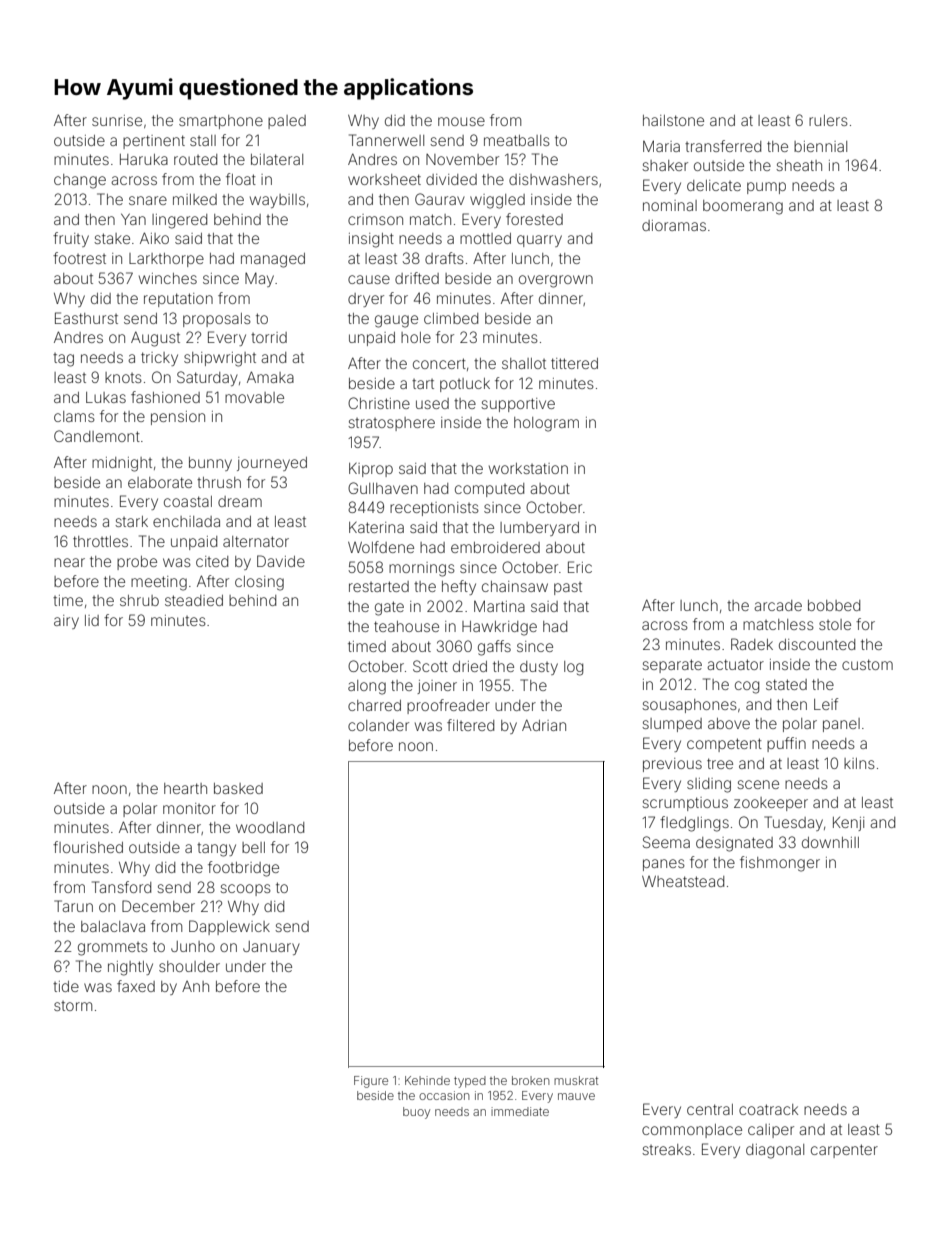 Image resolution: width=952 pixels, height=1233 pixels. Describe the element at coordinates (666, 1149) in the screenshot. I see `streaks` at that location.
